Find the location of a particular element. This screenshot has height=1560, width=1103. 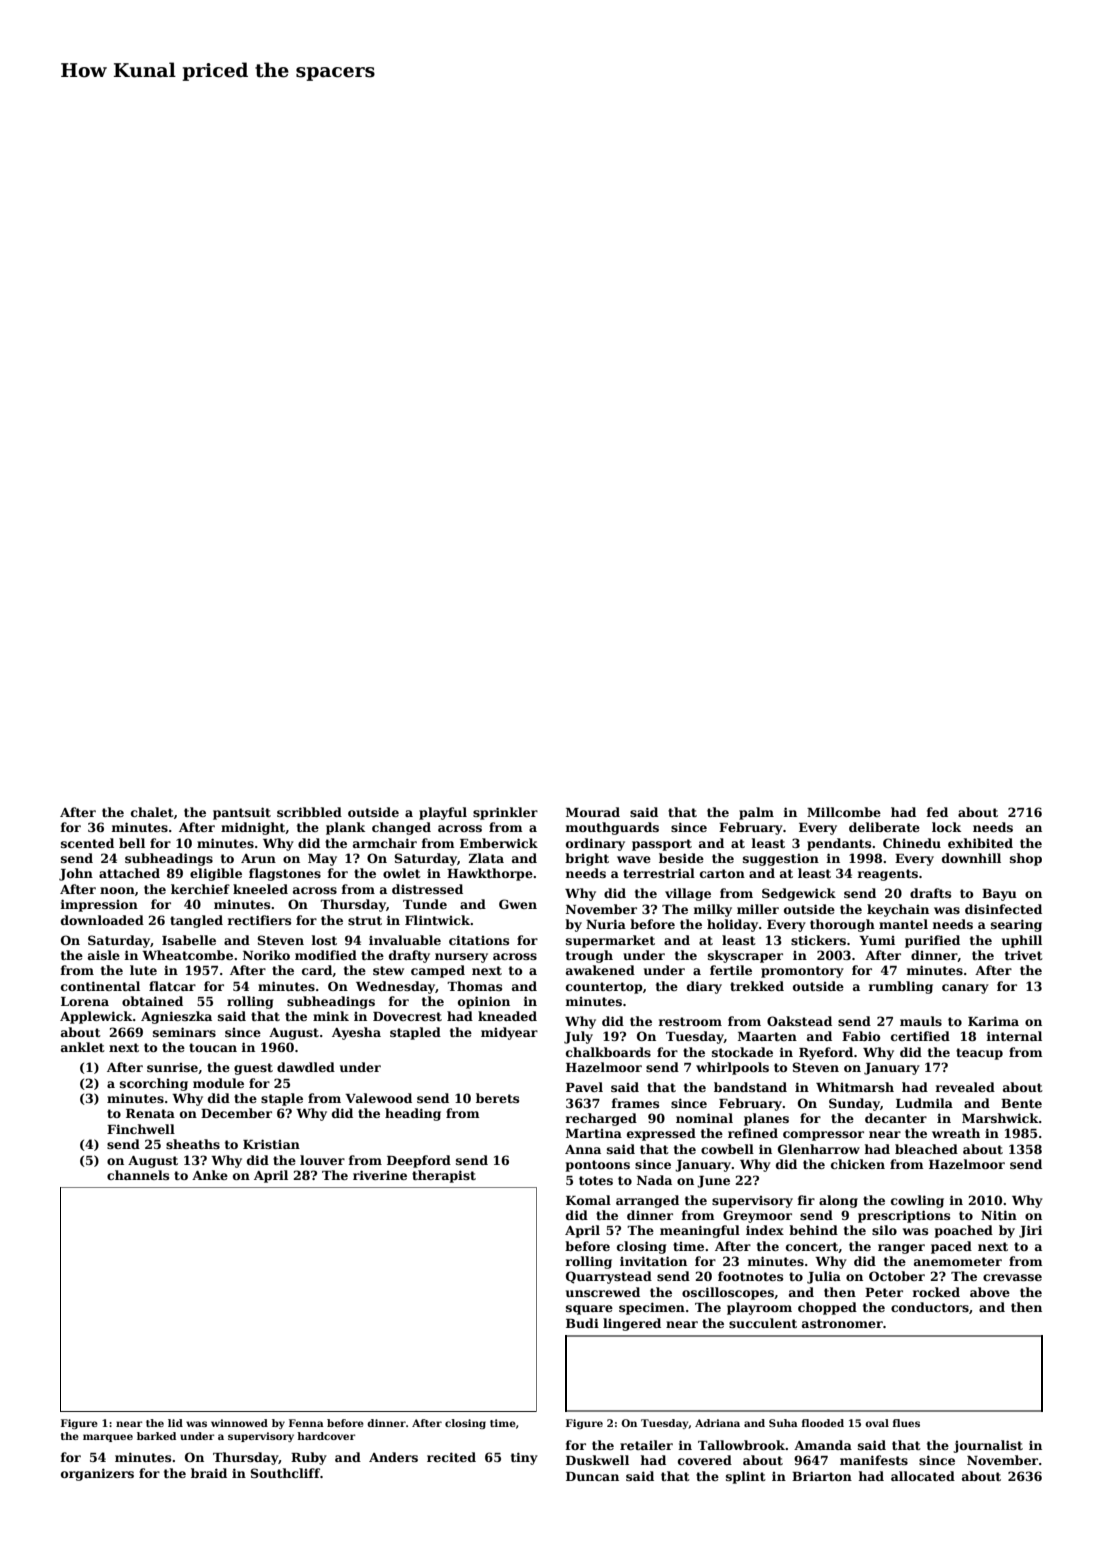

Anke is located at coordinates (210, 1175).
